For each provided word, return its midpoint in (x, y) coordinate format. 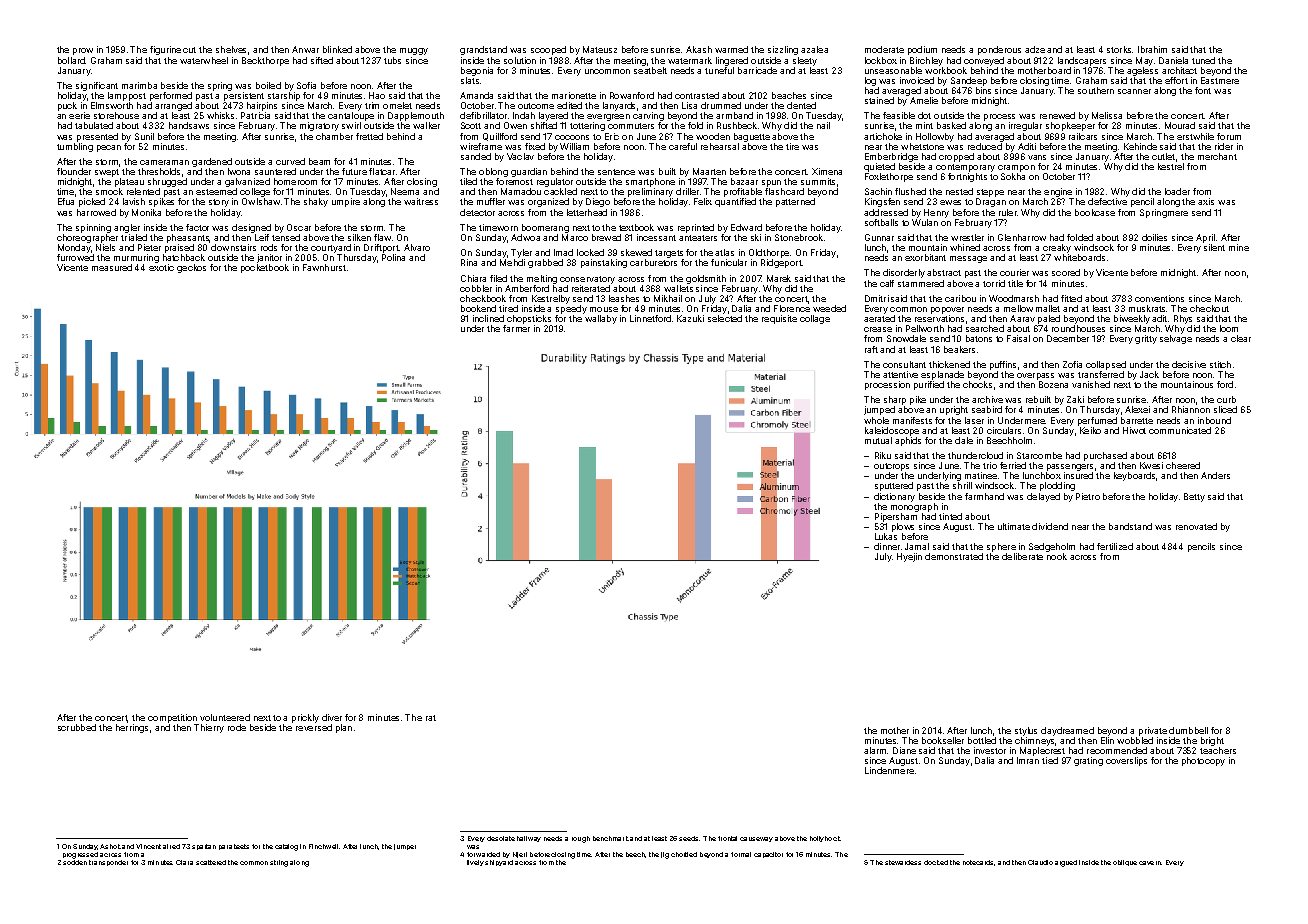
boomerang (545, 228)
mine (1239, 247)
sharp (895, 400)
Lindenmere (889, 770)
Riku (883, 455)
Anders (1215, 475)
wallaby (601, 319)
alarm (875, 750)
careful (683, 146)
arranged (173, 106)
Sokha (1013, 176)
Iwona (239, 171)
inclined (488, 318)
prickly (305, 718)
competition (172, 718)
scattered (211, 862)
